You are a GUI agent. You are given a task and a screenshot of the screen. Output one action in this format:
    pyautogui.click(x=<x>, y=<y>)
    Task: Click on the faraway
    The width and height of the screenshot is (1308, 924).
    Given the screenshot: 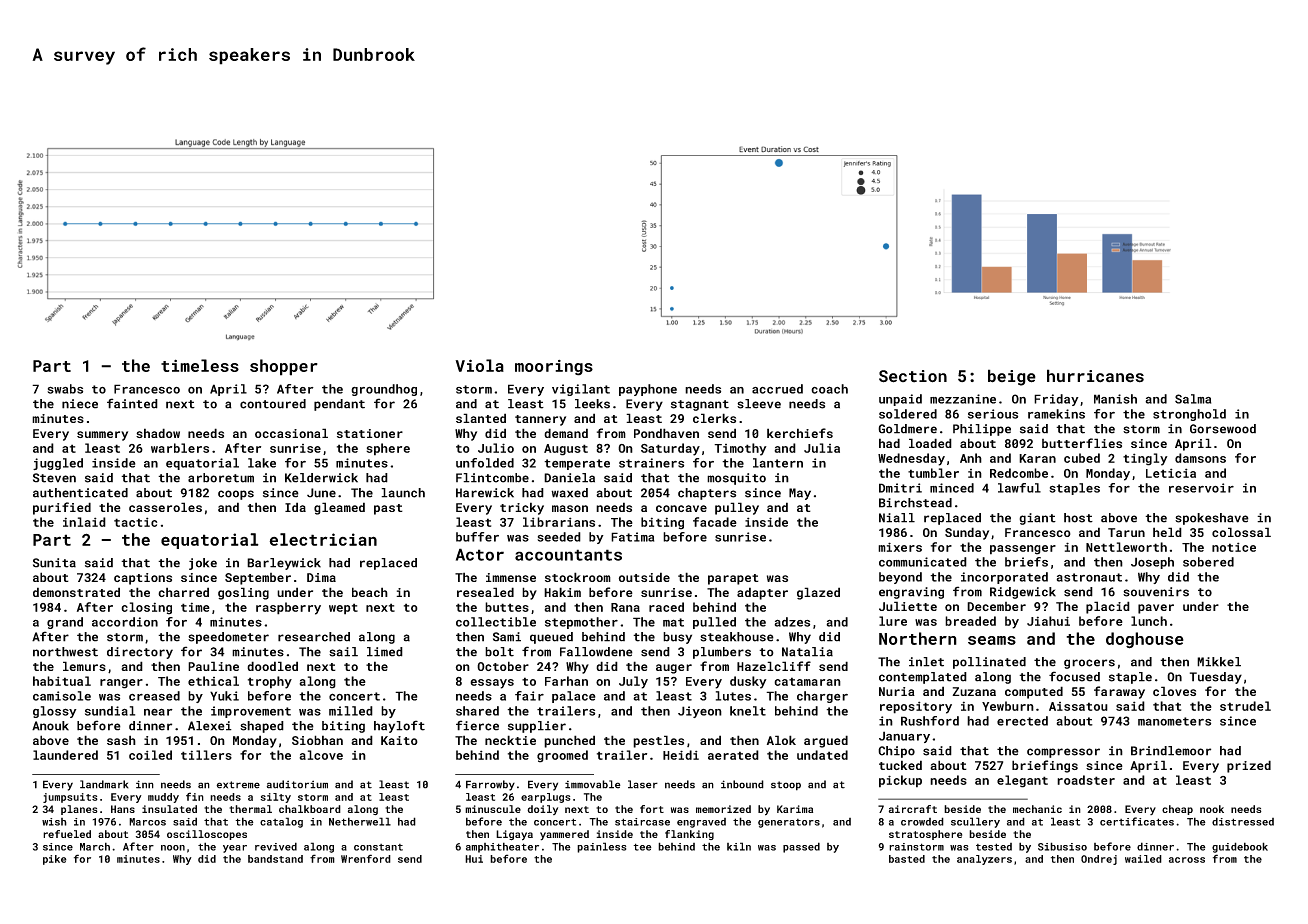 What is the action you would take?
    pyautogui.click(x=1119, y=692)
